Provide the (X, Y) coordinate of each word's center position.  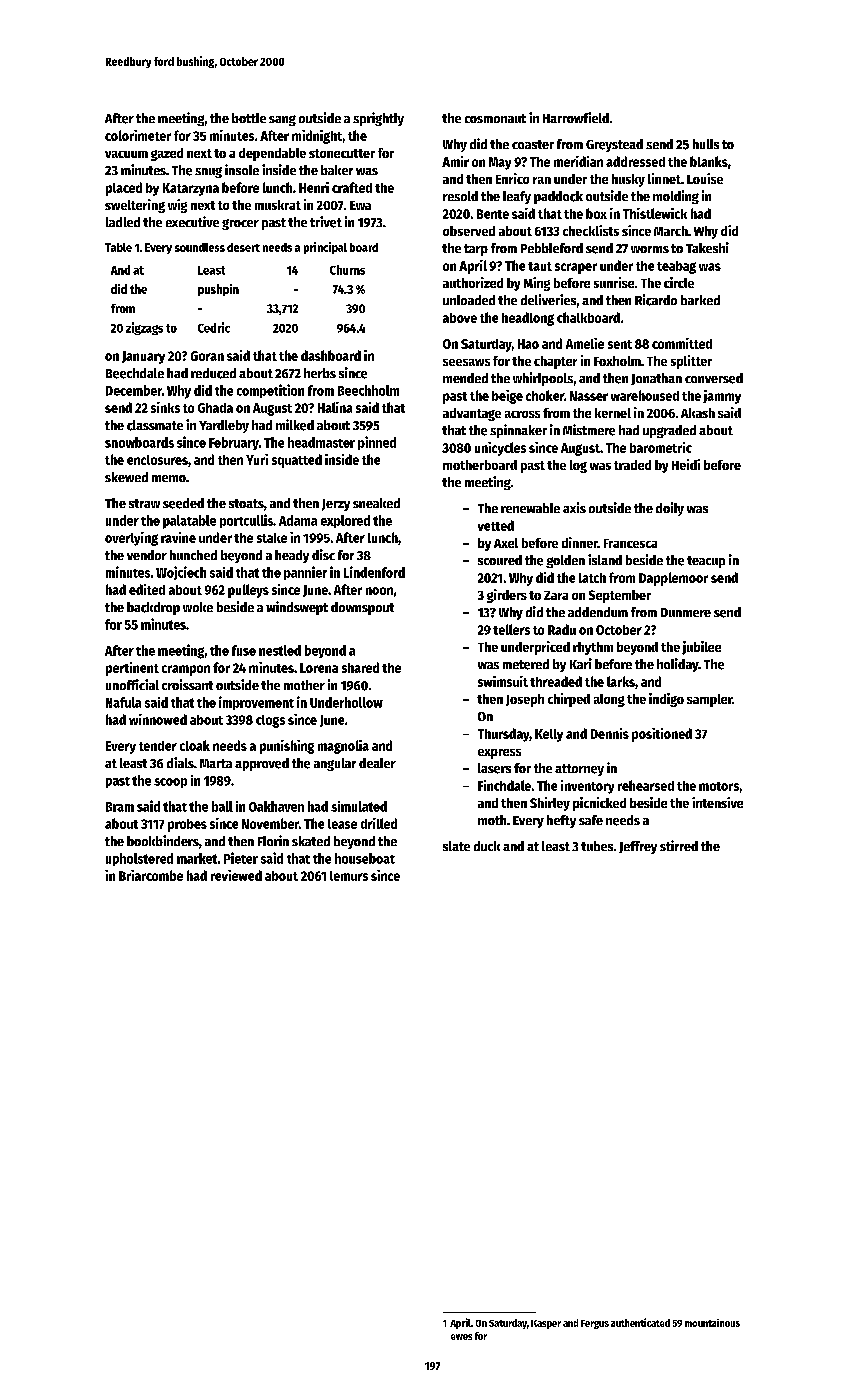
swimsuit (503, 681)
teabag (676, 267)
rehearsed (646, 785)
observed (469, 231)
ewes (461, 1337)
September (620, 596)
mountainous (712, 1323)
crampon (186, 670)
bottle (249, 118)
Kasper (546, 1324)
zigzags (144, 328)
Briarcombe (151, 875)
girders (507, 596)
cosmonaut (495, 118)
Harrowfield (576, 117)
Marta (216, 763)
